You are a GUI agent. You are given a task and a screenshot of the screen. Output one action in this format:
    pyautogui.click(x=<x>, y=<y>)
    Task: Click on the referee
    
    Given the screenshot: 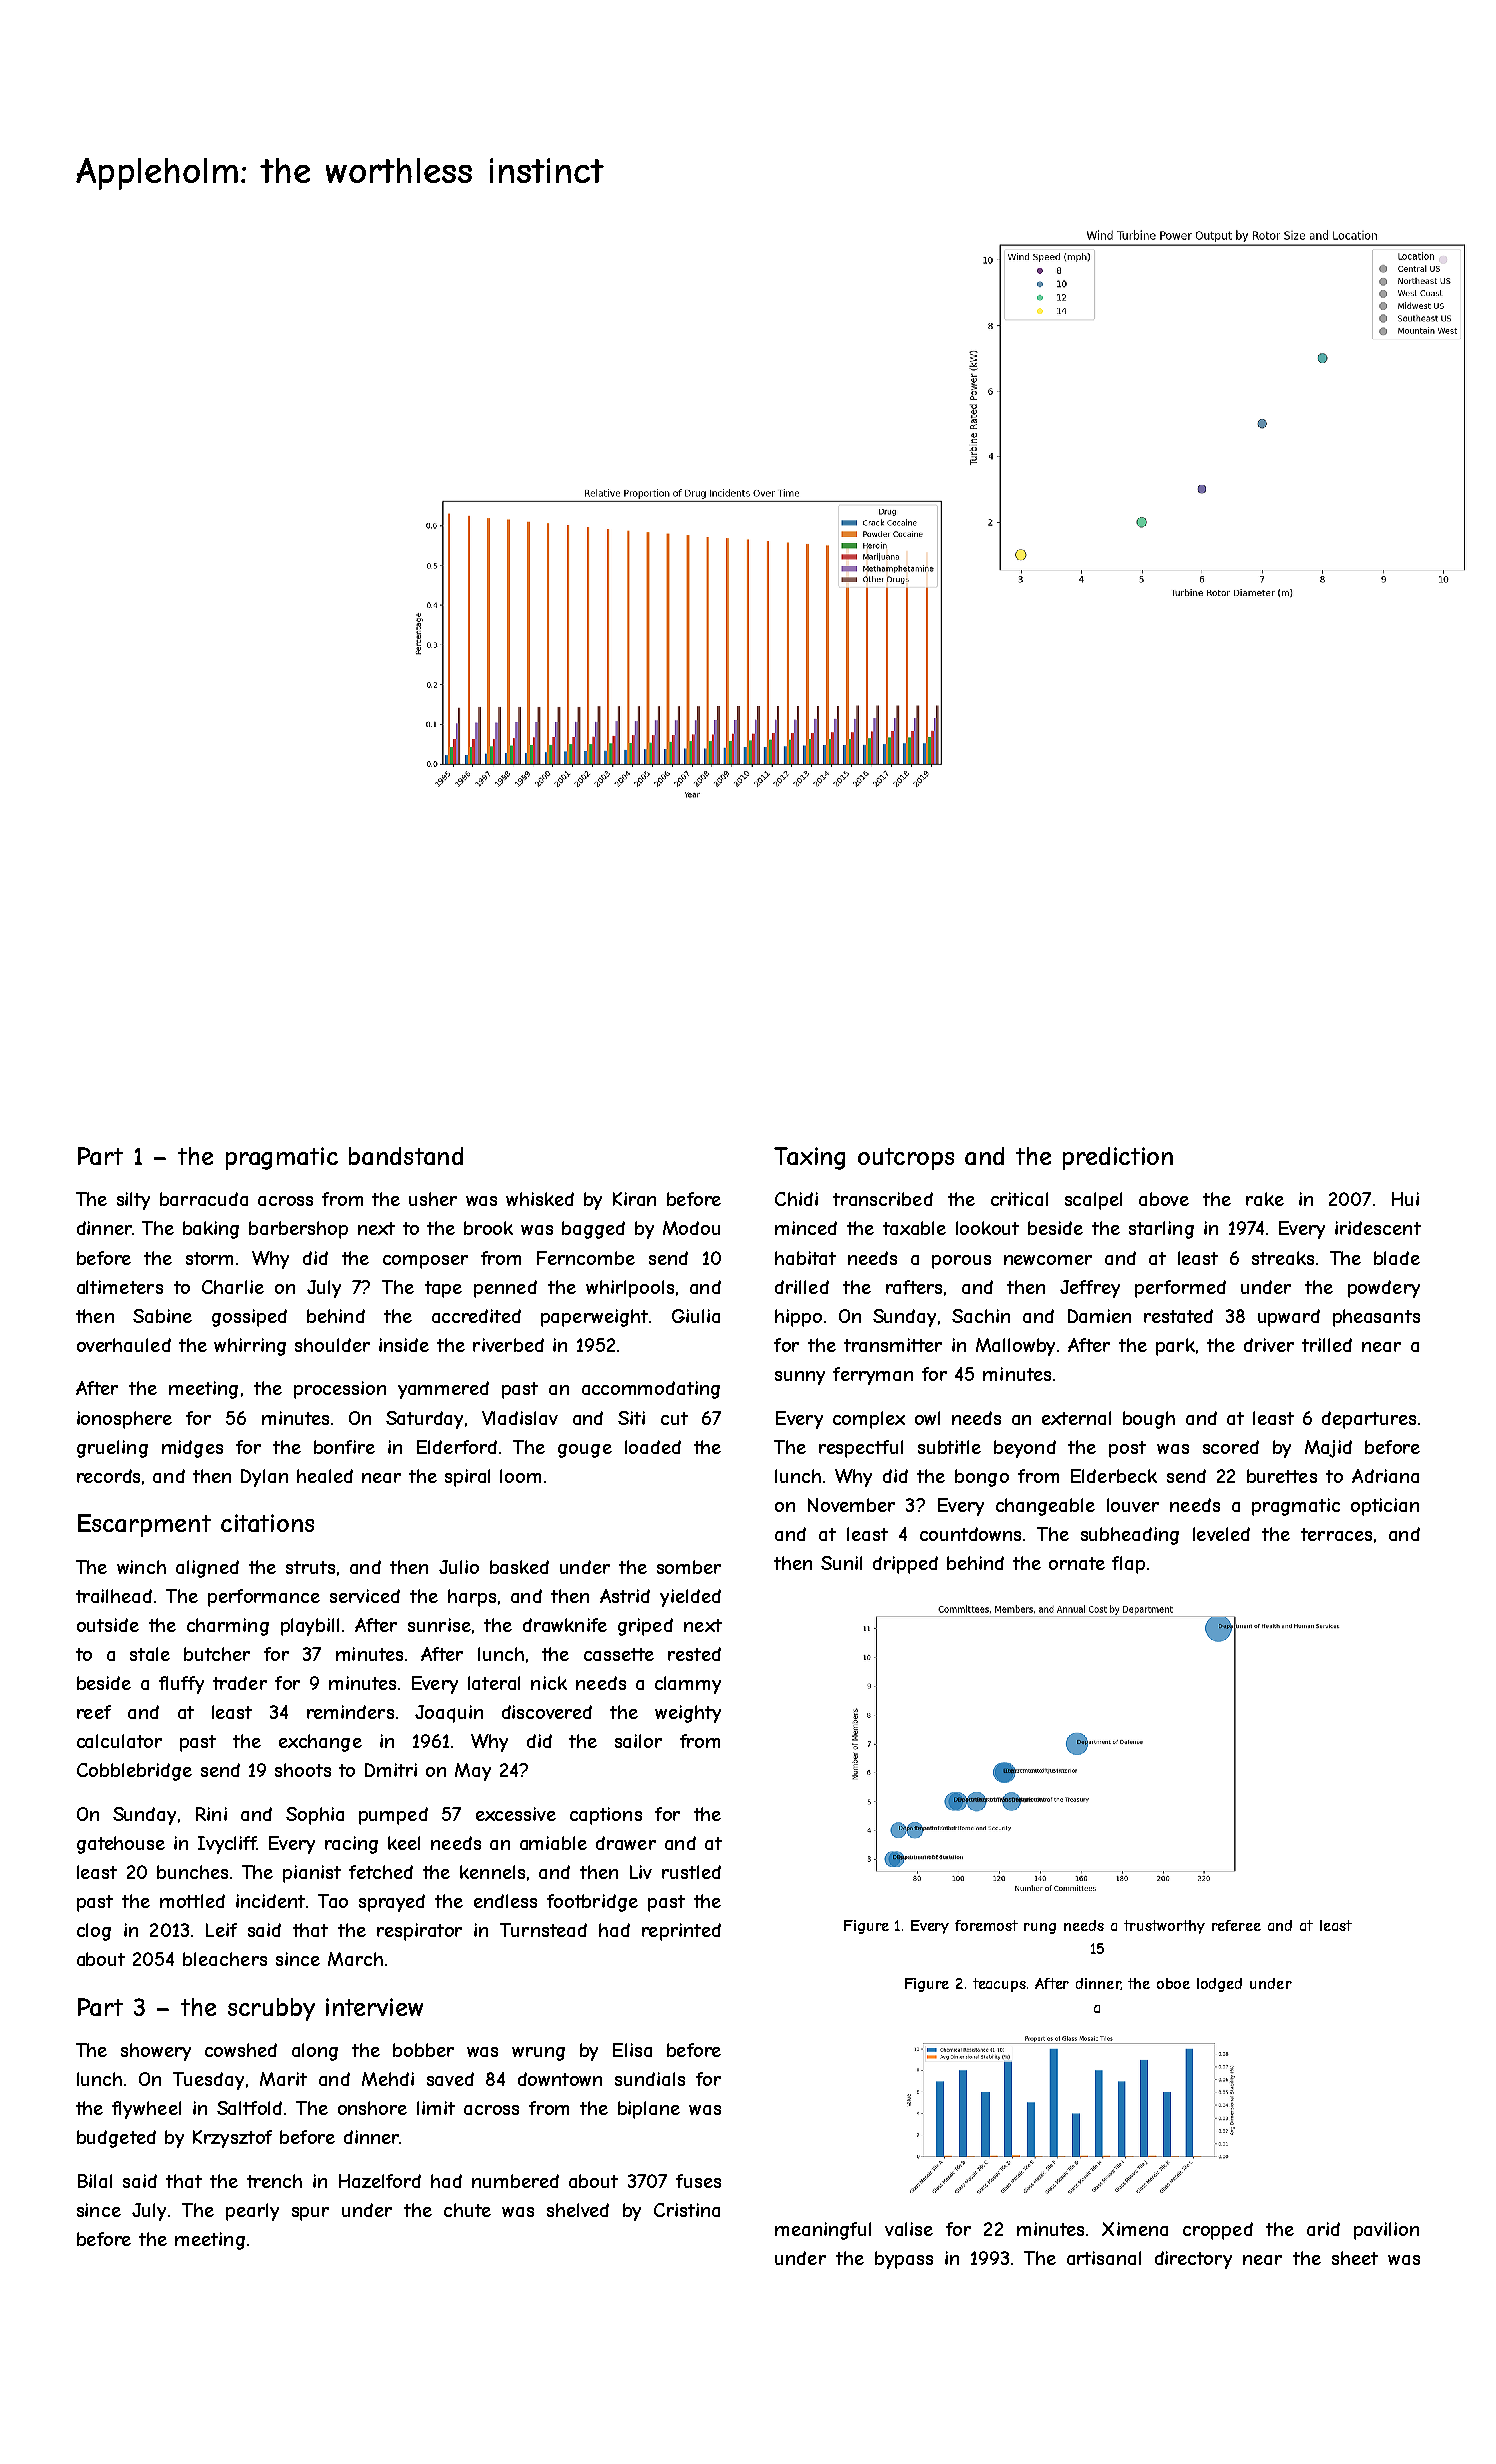 What is the action you would take?
    pyautogui.click(x=1236, y=1925)
